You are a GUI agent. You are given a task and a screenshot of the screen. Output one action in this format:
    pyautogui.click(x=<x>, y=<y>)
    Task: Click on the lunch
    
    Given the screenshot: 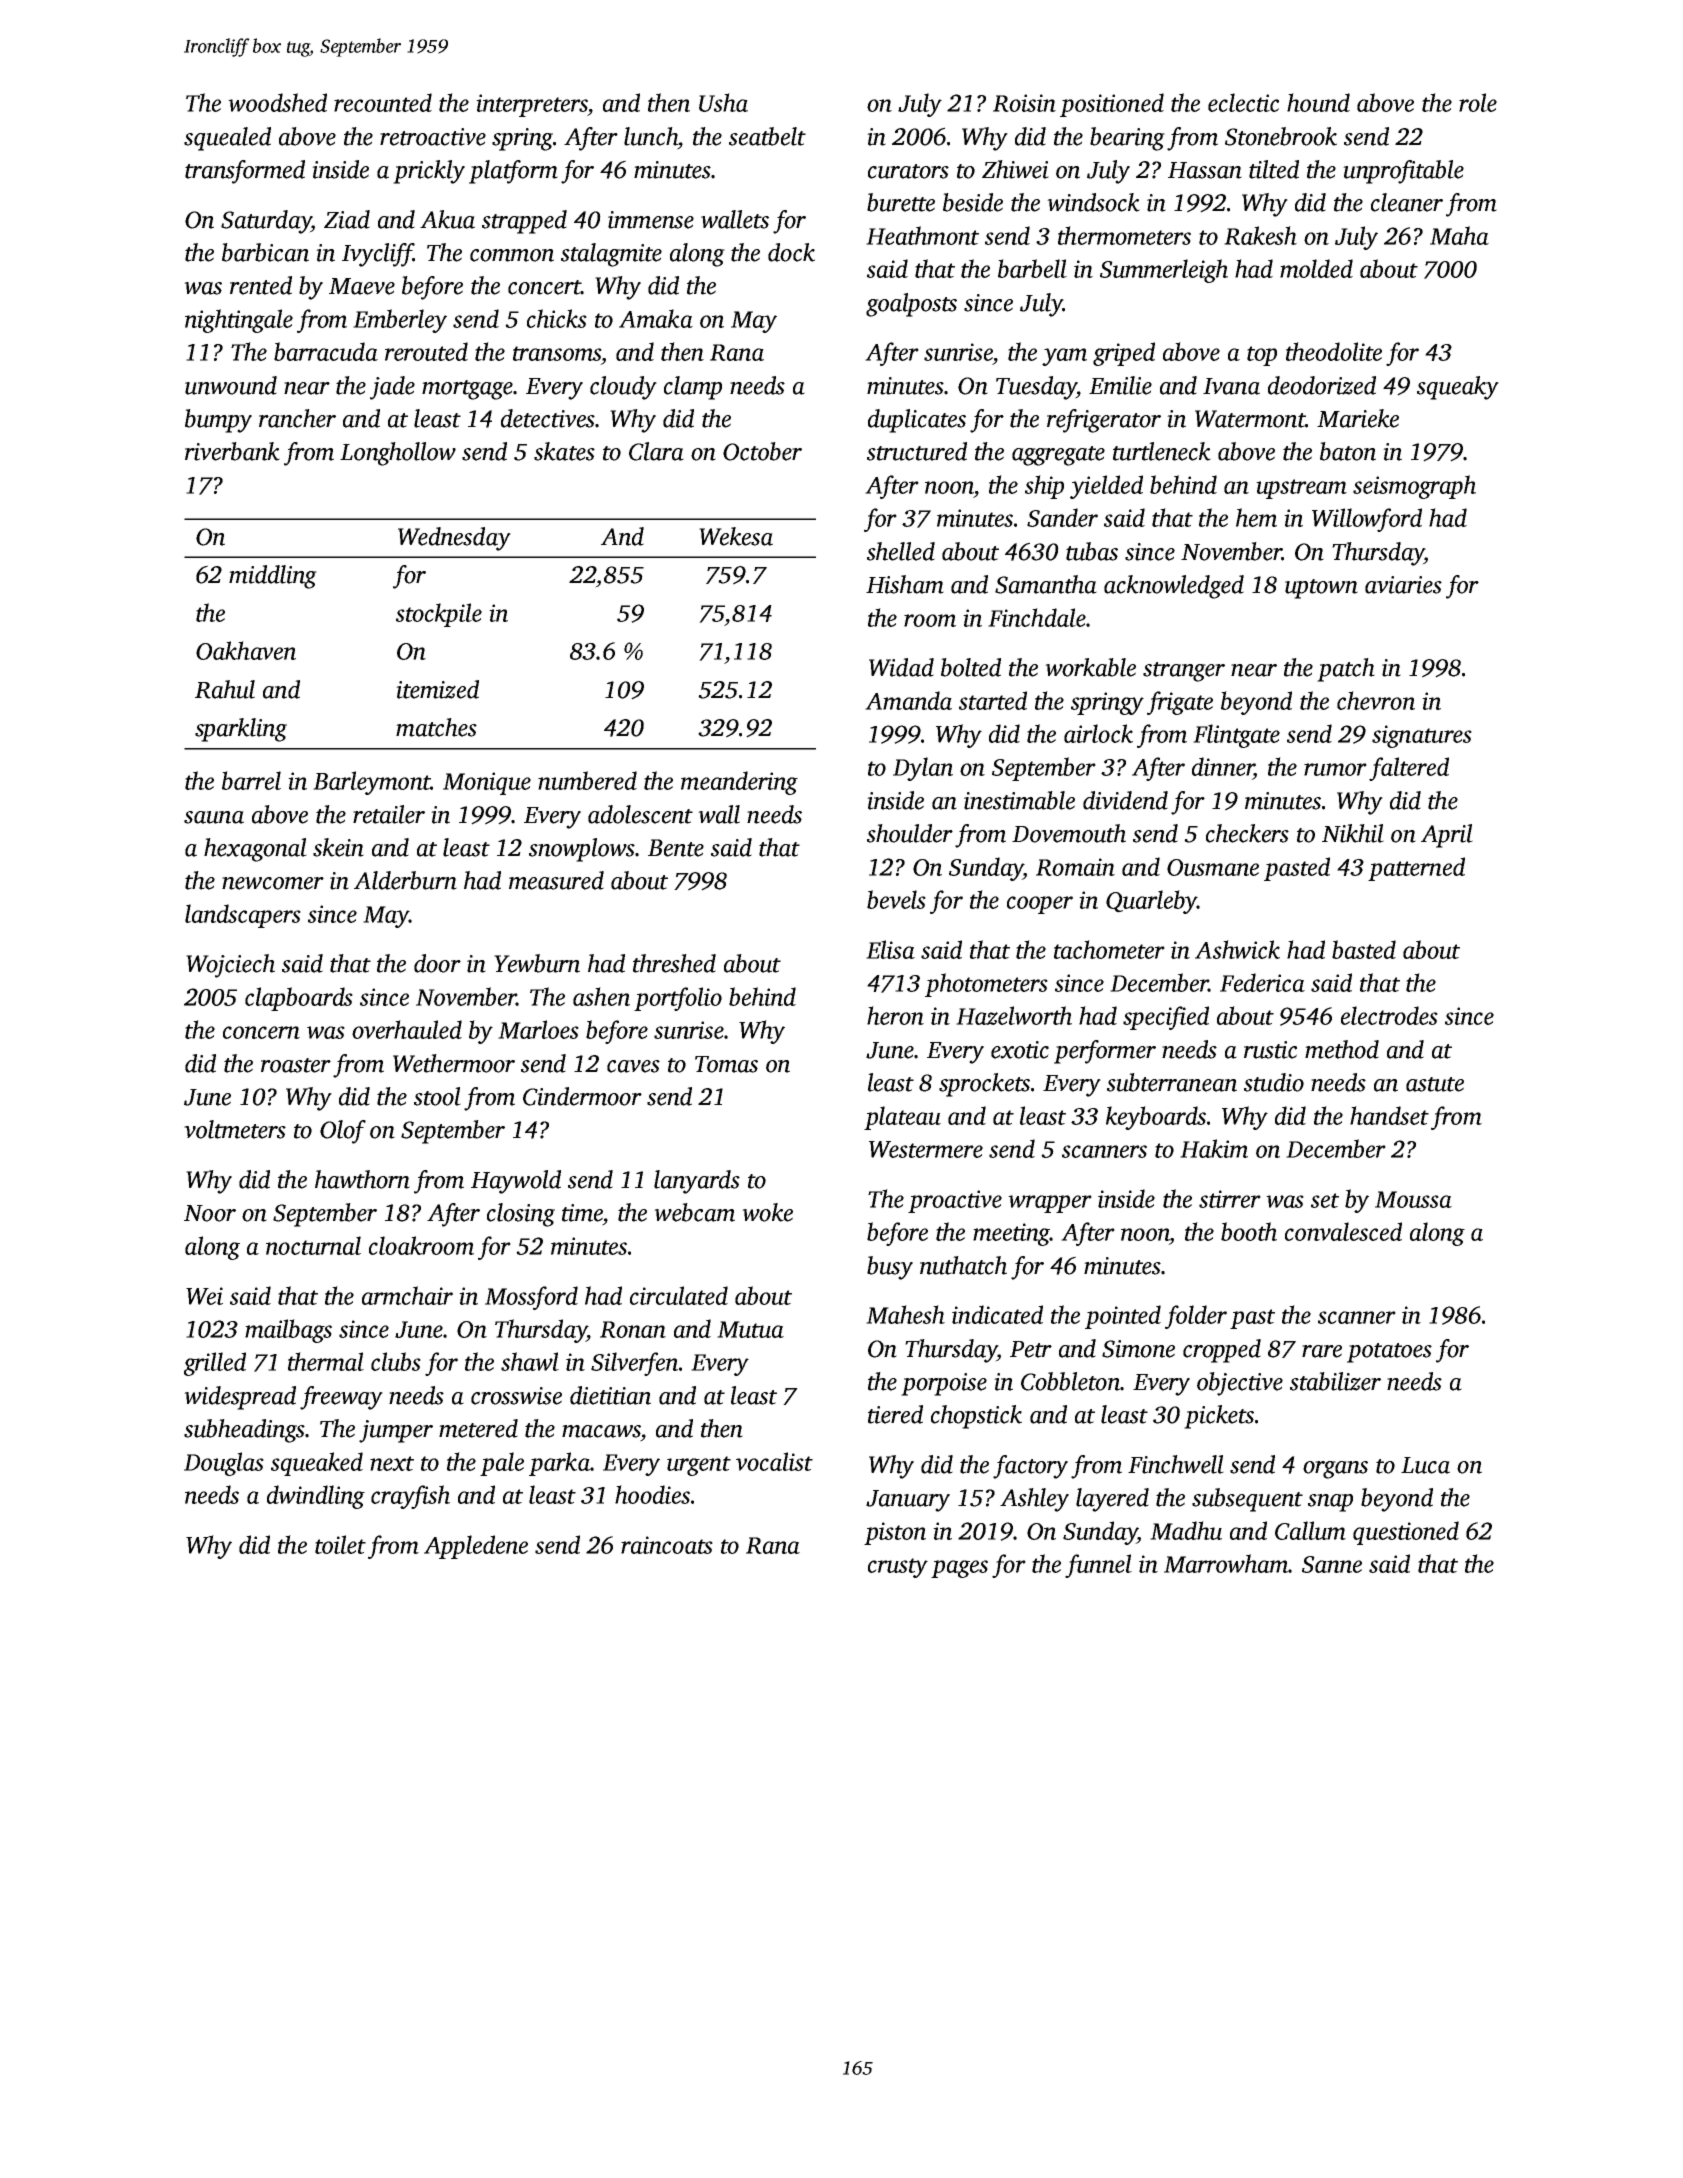 What is the action you would take?
    pyautogui.click(x=651, y=136)
